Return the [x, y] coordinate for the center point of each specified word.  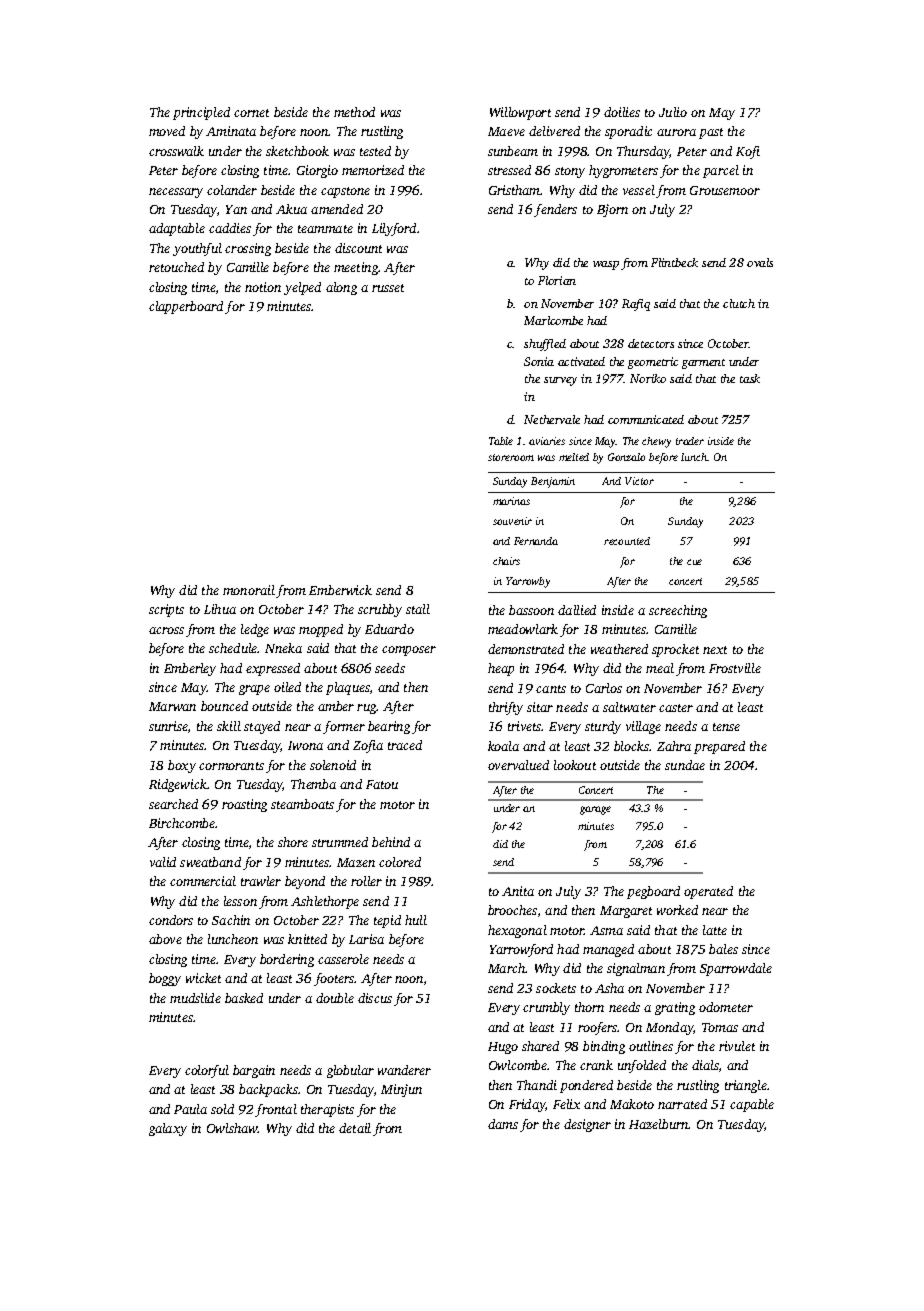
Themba [313, 784]
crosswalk [176, 151]
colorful [207, 1071]
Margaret [626, 912]
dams [503, 1124]
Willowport [520, 113]
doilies [622, 112]
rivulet [737, 1046]
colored [400, 862]
